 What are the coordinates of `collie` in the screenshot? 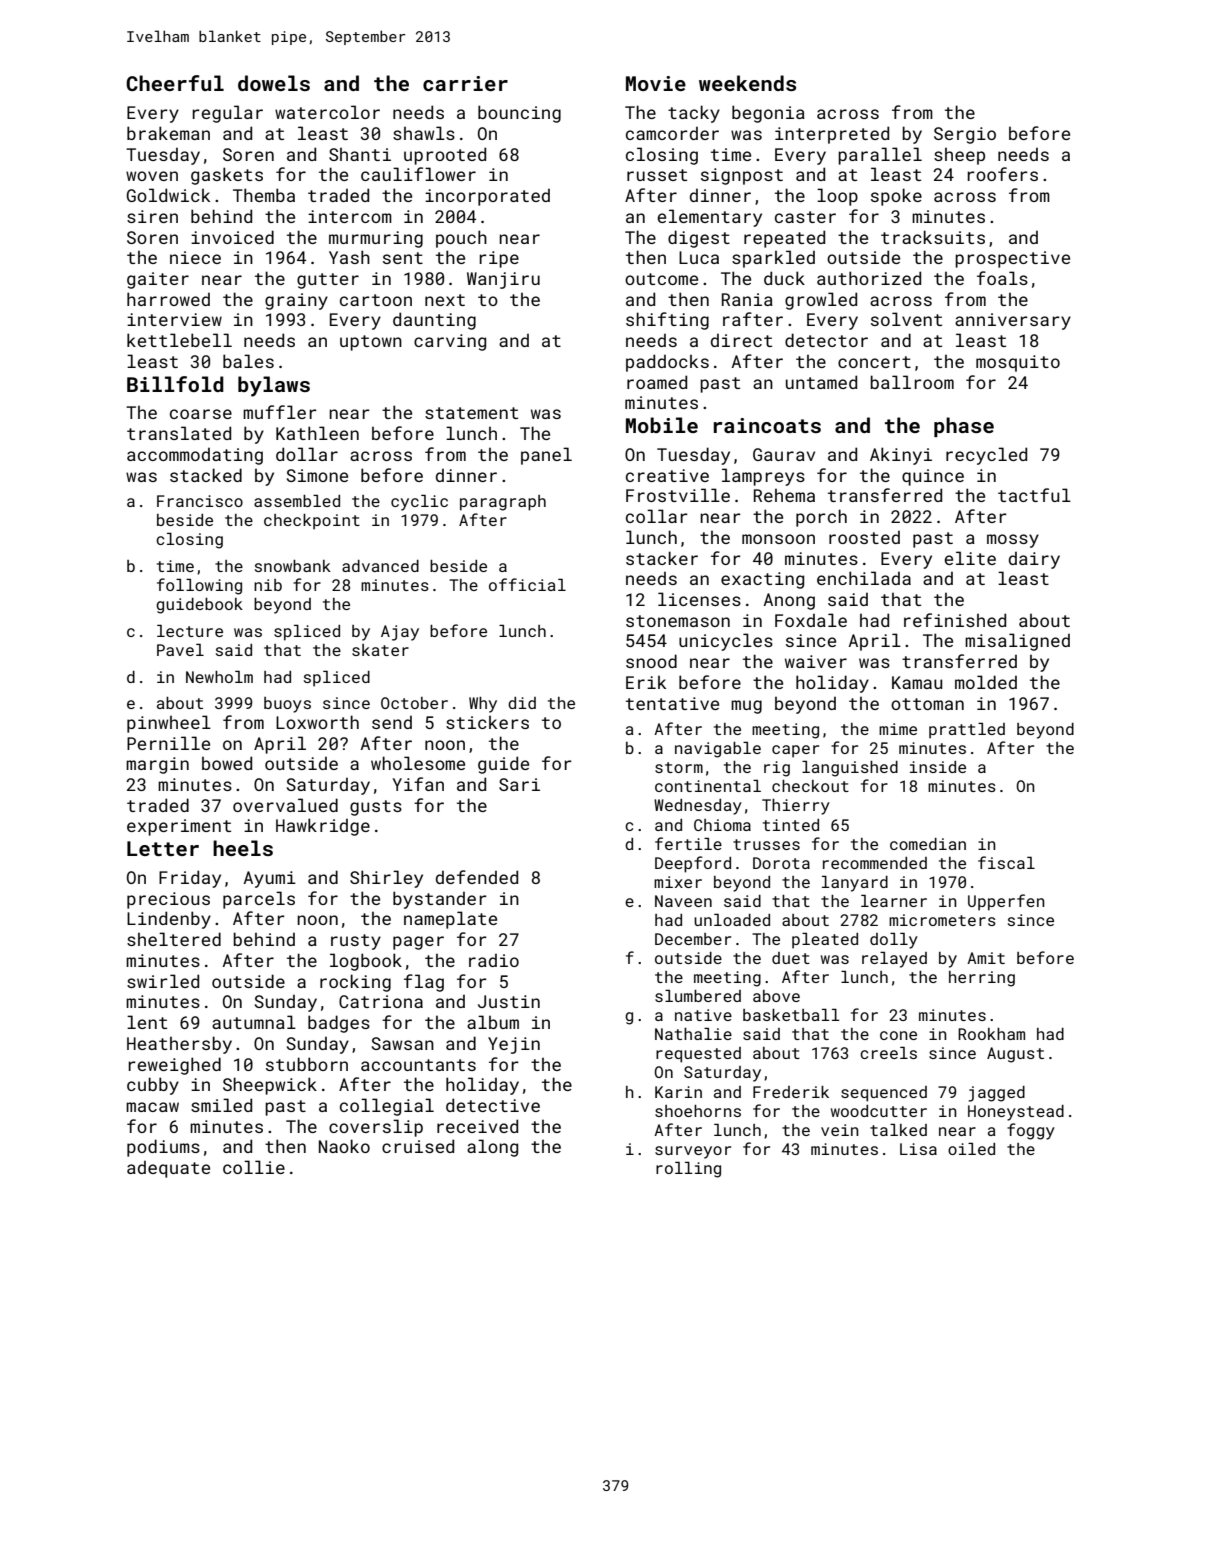 It's located at (254, 1167).
